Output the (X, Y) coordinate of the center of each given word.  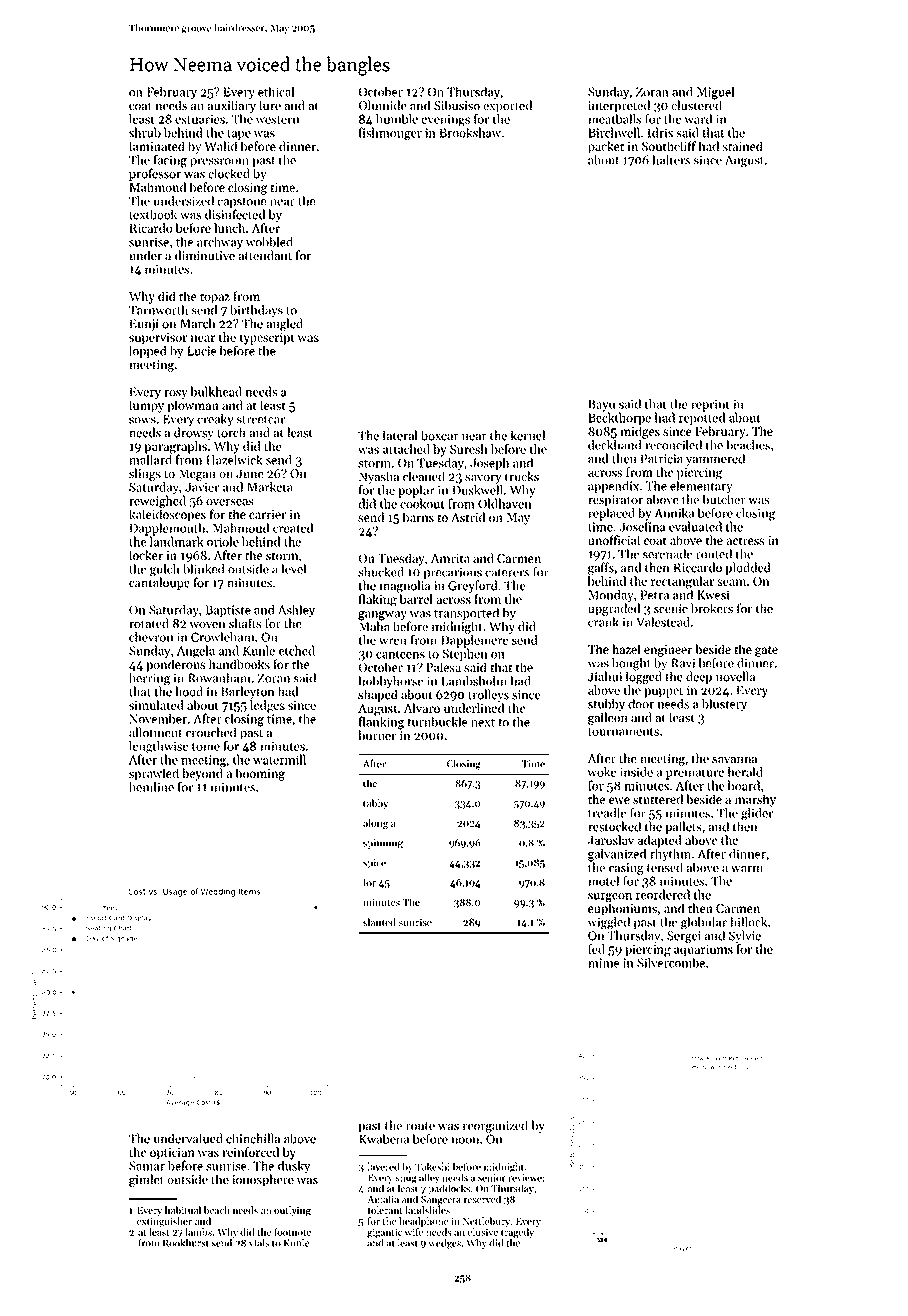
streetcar (261, 420)
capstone (242, 203)
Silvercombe (671, 963)
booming (260, 774)
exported (507, 106)
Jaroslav (611, 840)
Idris (660, 132)
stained (743, 146)
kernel (528, 435)
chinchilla (253, 1138)
